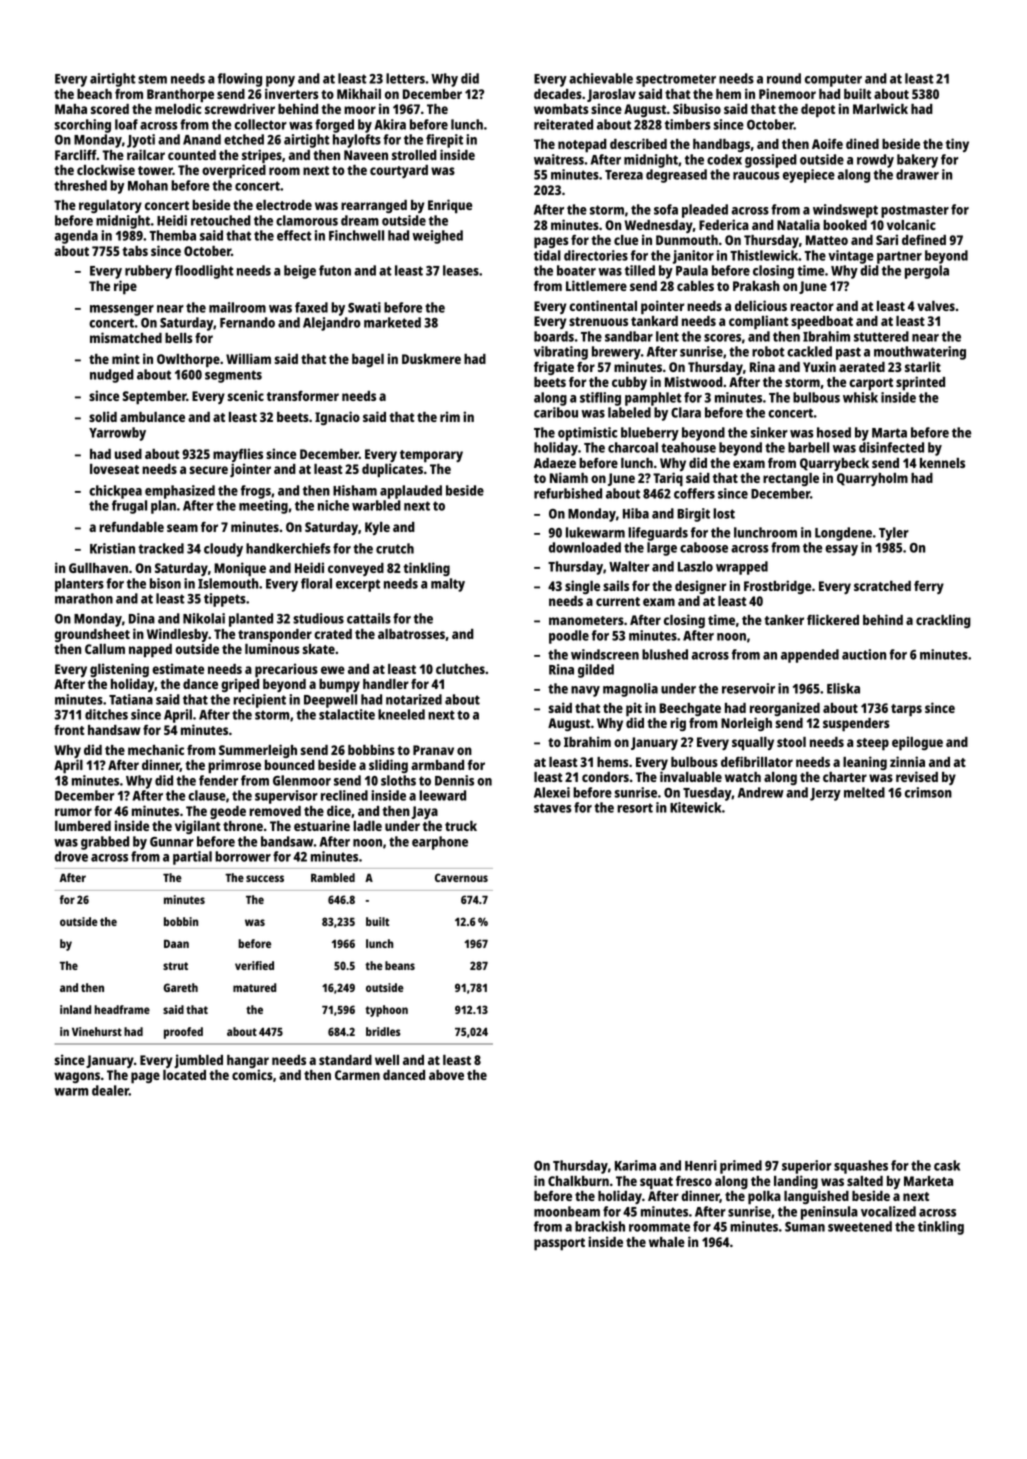 The width and height of the image is (1027, 1459). Describe the element at coordinates (461, 270) in the image. I see `leases` at that location.
